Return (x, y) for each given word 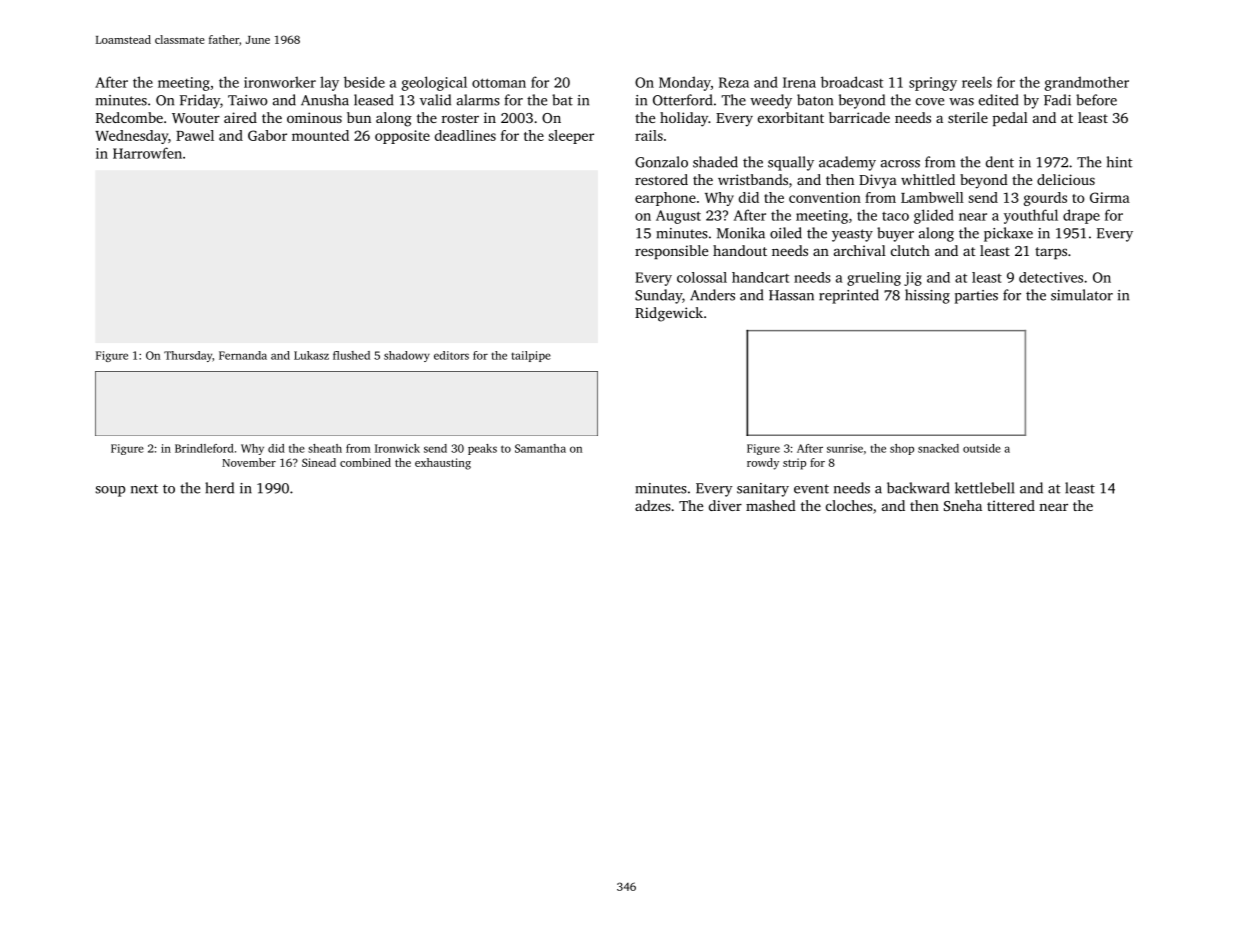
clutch (910, 250)
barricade (859, 117)
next (144, 489)
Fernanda (243, 355)
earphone (665, 199)
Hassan (791, 295)
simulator (1082, 295)
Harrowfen (147, 153)
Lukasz (311, 355)
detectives (1051, 277)
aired (240, 117)
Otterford (683, 100)
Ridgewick (669, 314)
